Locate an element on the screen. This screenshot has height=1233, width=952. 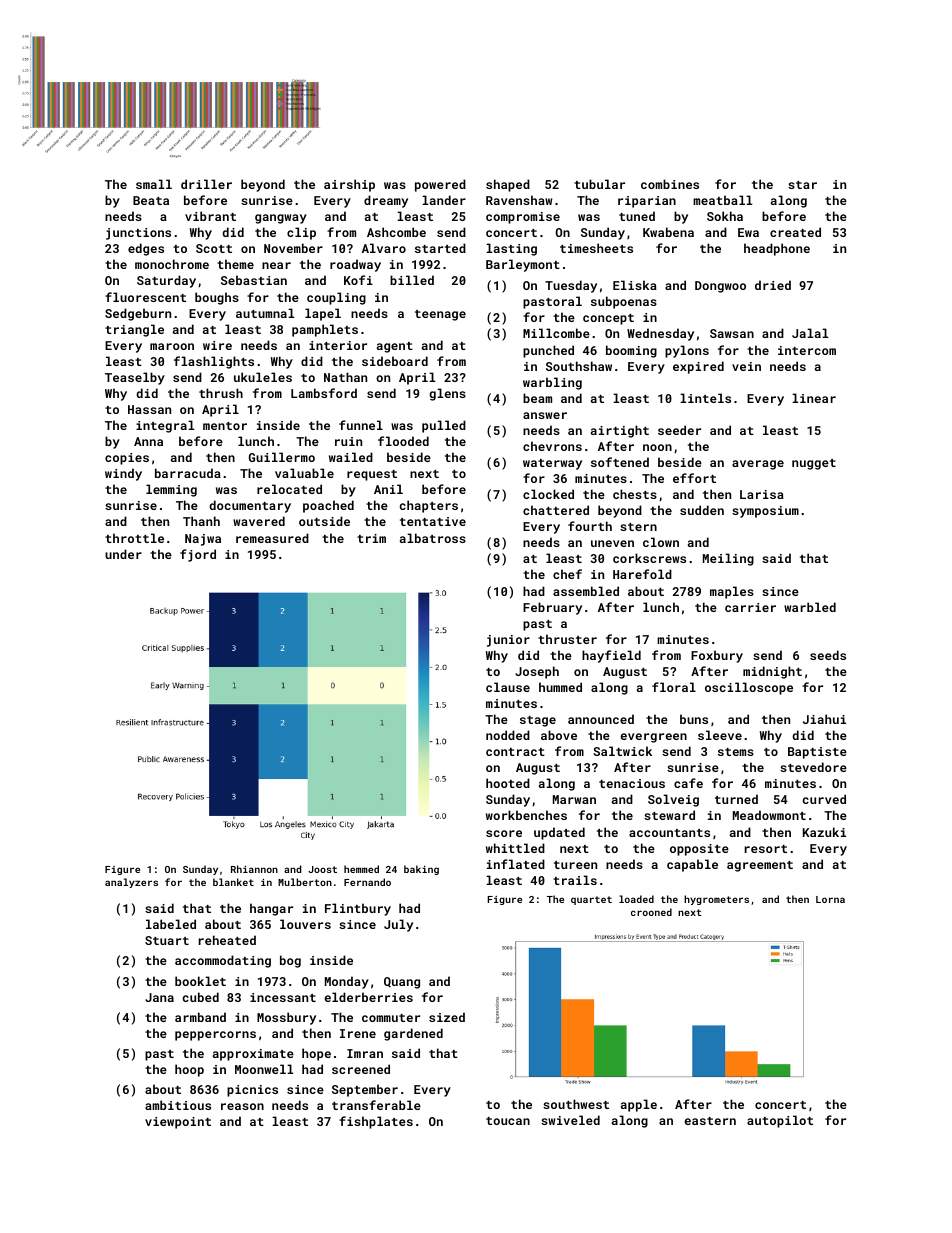
Rhiannon is located at coordinates (254, 869).
